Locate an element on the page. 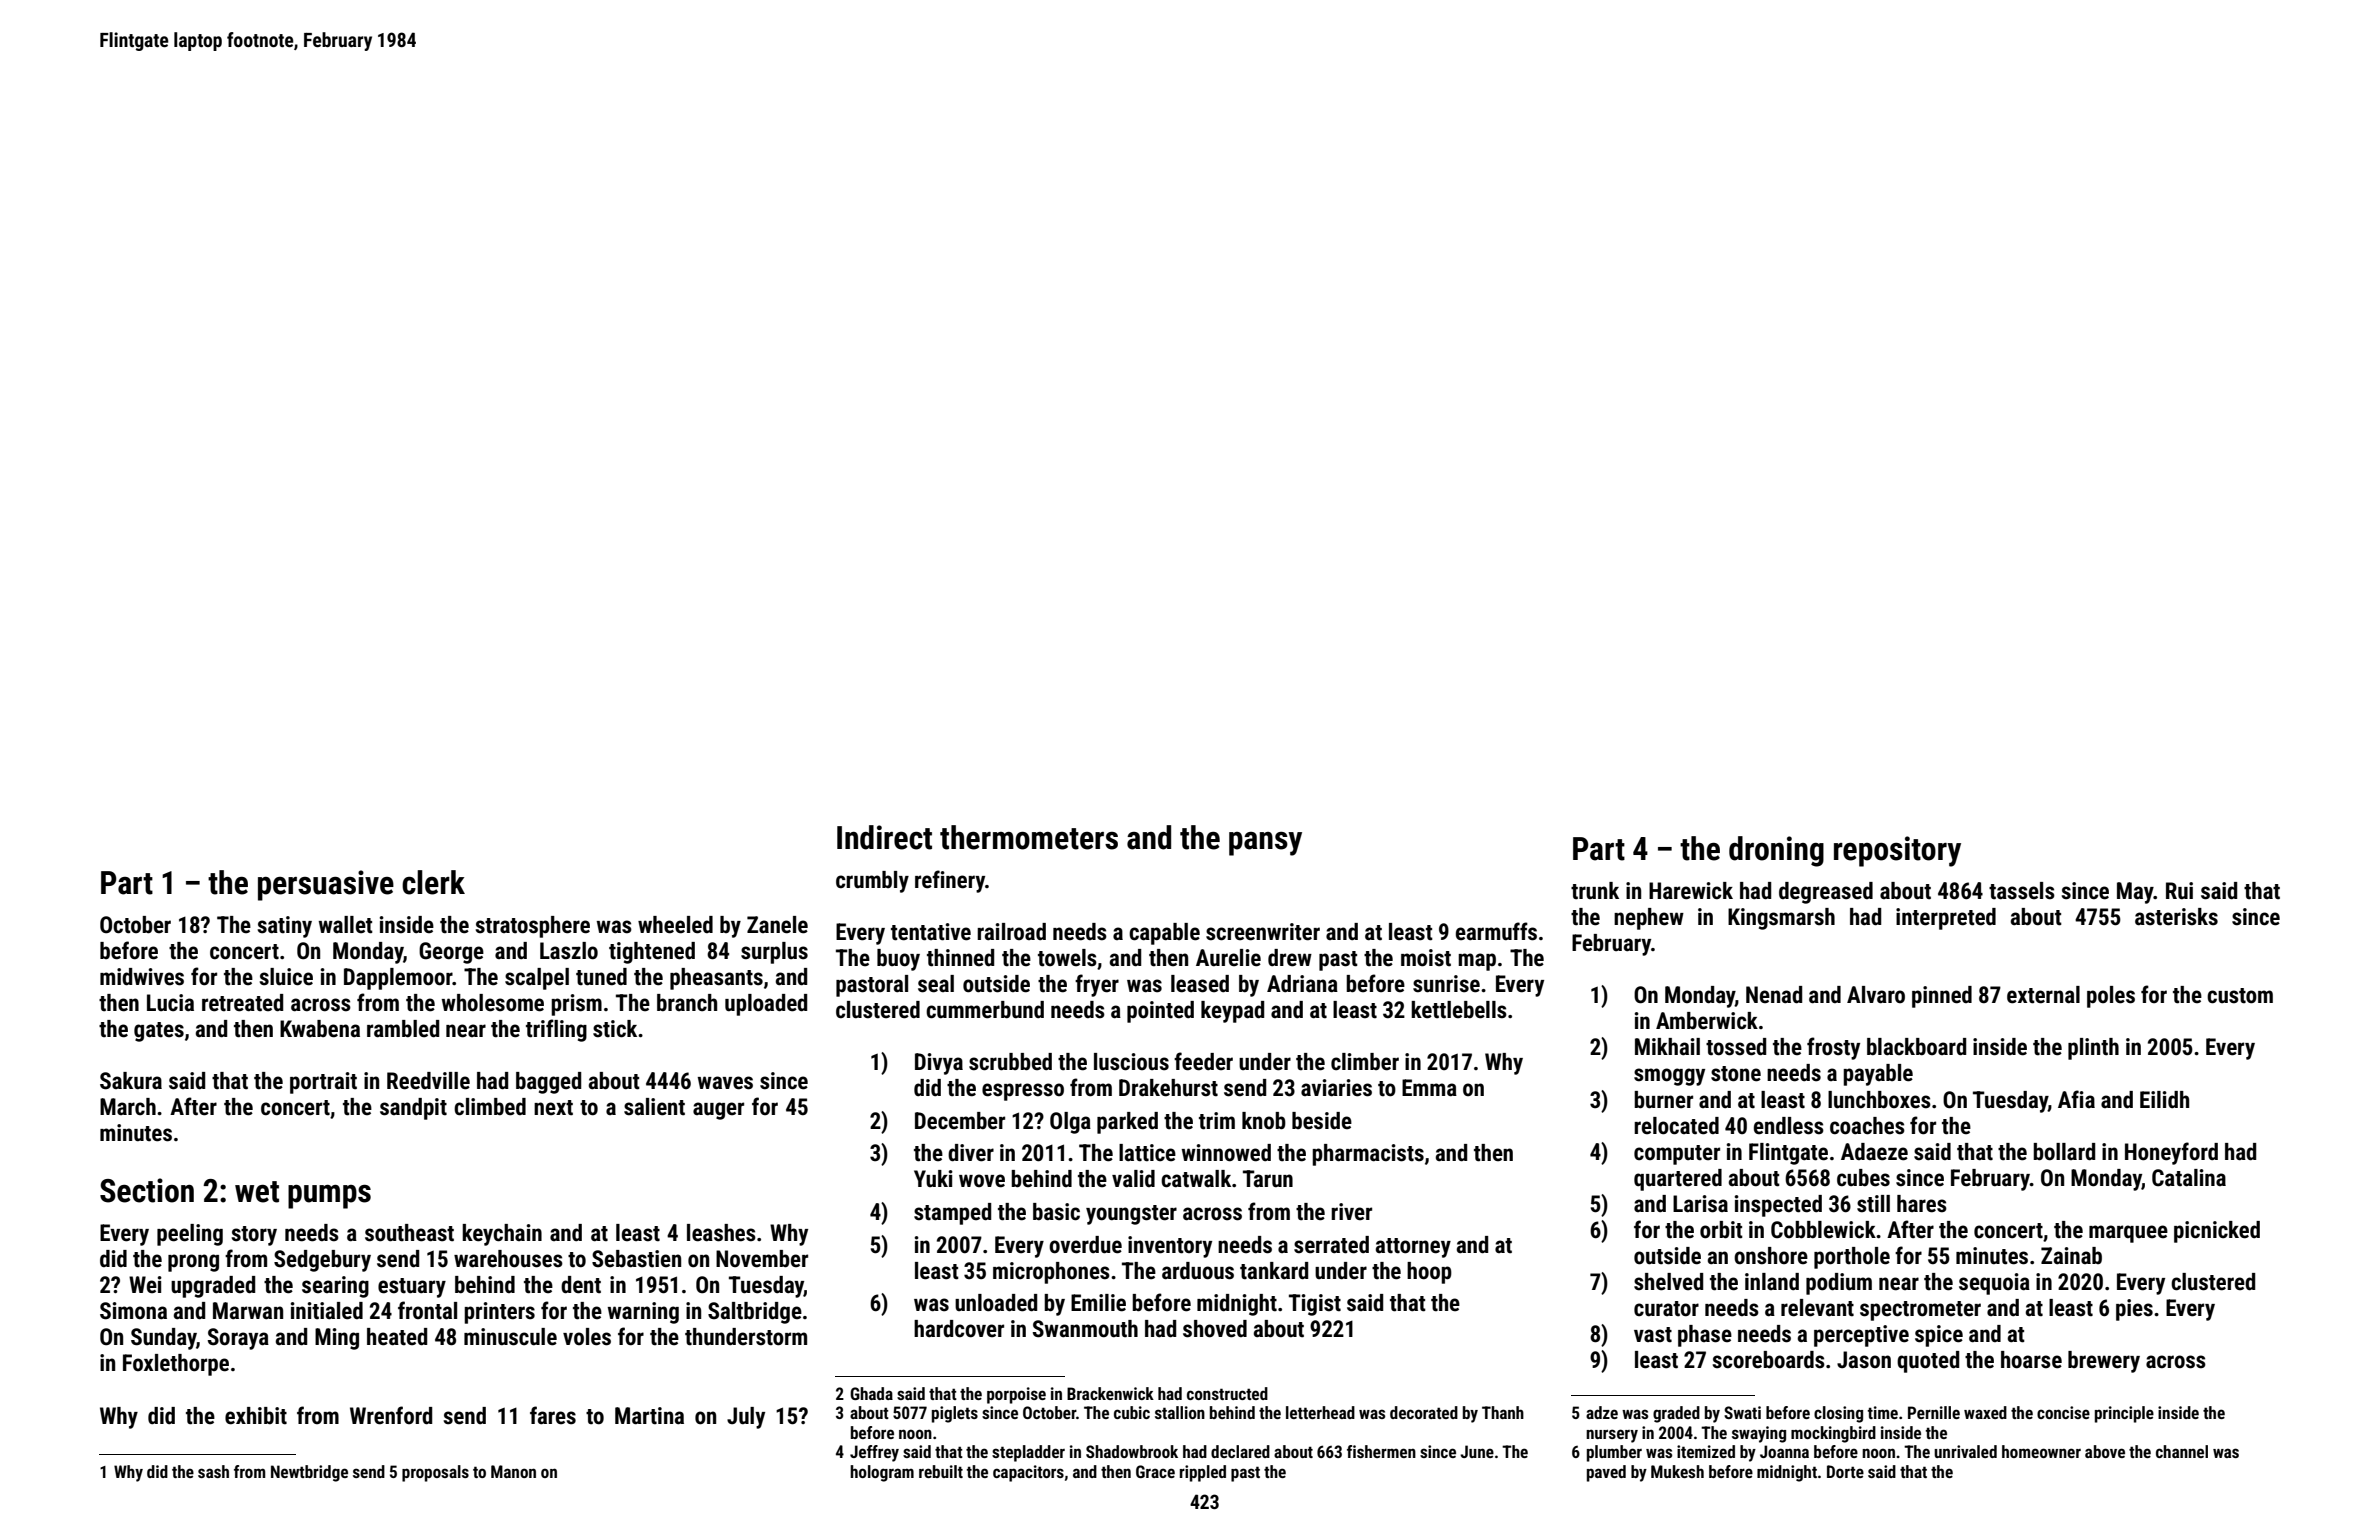 The image size is (2380, 1540). Section is located at coordinates (147, 1190).
